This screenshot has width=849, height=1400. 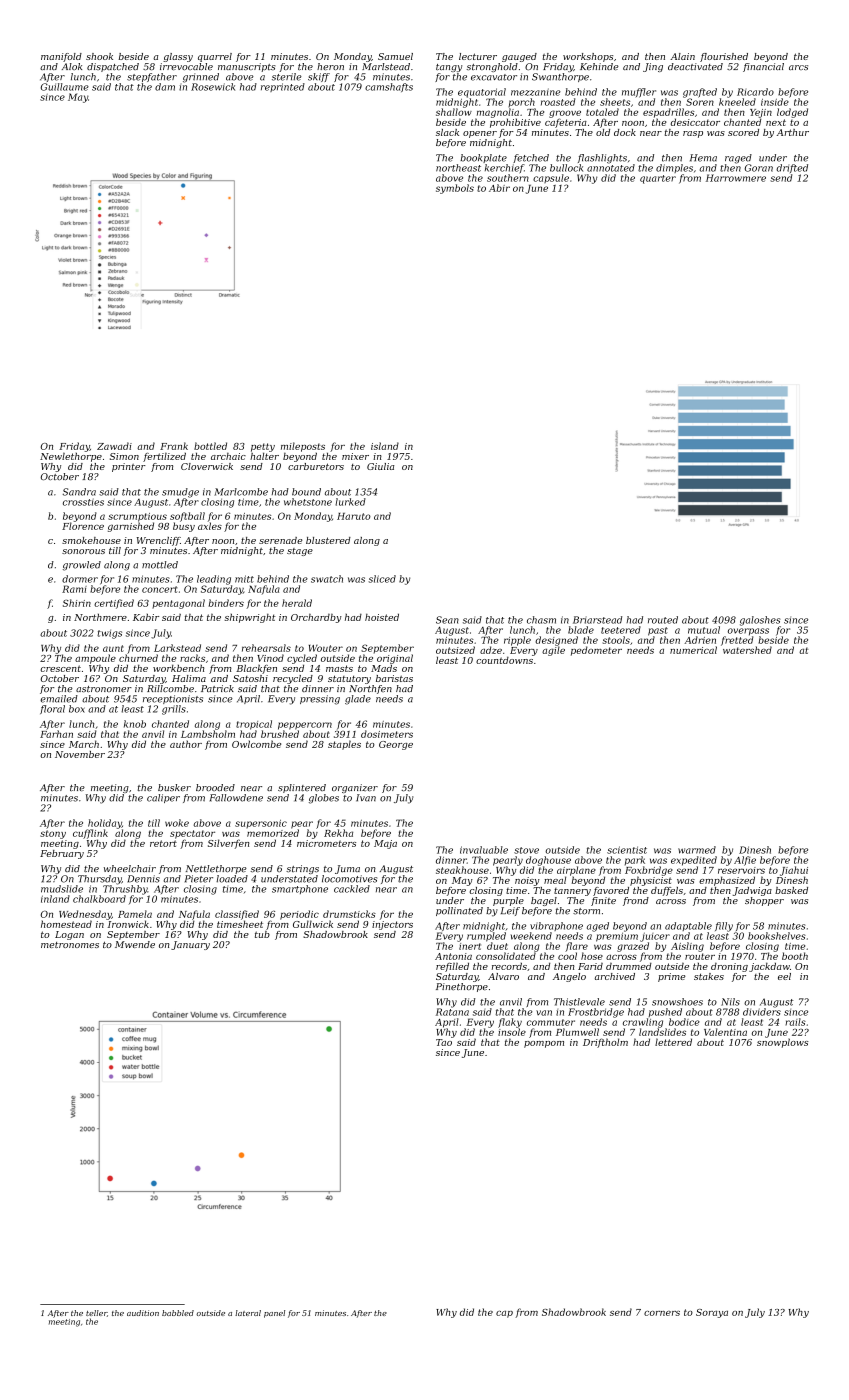 What do you see at coordinates (741, 870) in the screenshot?
I see `reservoirs` at bounding box center [741, 870].
